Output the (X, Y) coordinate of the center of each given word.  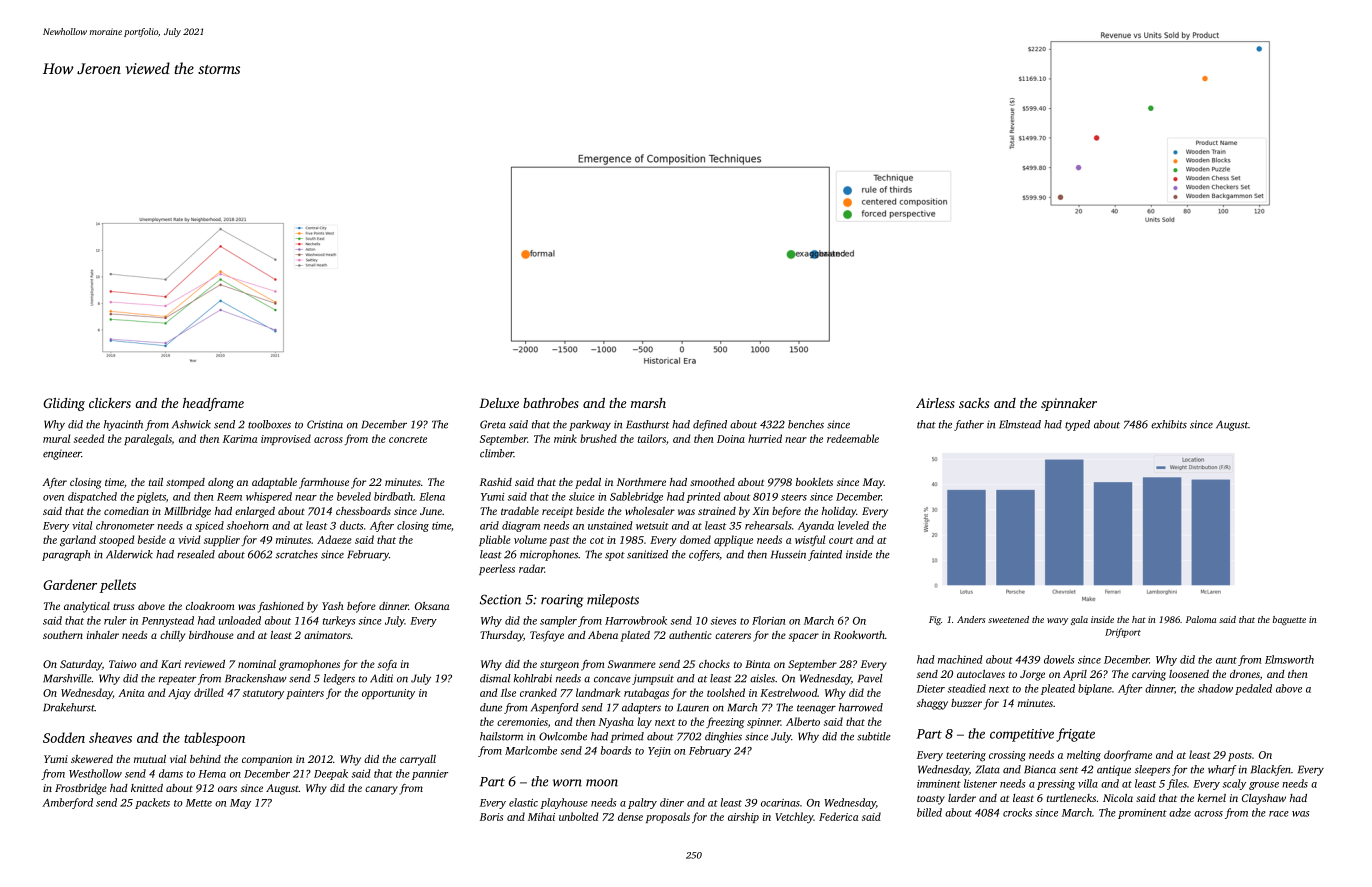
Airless (935, 403)
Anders (971, 619)
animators (327, 635)
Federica (838, 816)
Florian (768, 620)
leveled (853, 525)
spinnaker (1069, 404)
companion (267, 760)
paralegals (148, 440)
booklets (814, 482)
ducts (351, 525)
